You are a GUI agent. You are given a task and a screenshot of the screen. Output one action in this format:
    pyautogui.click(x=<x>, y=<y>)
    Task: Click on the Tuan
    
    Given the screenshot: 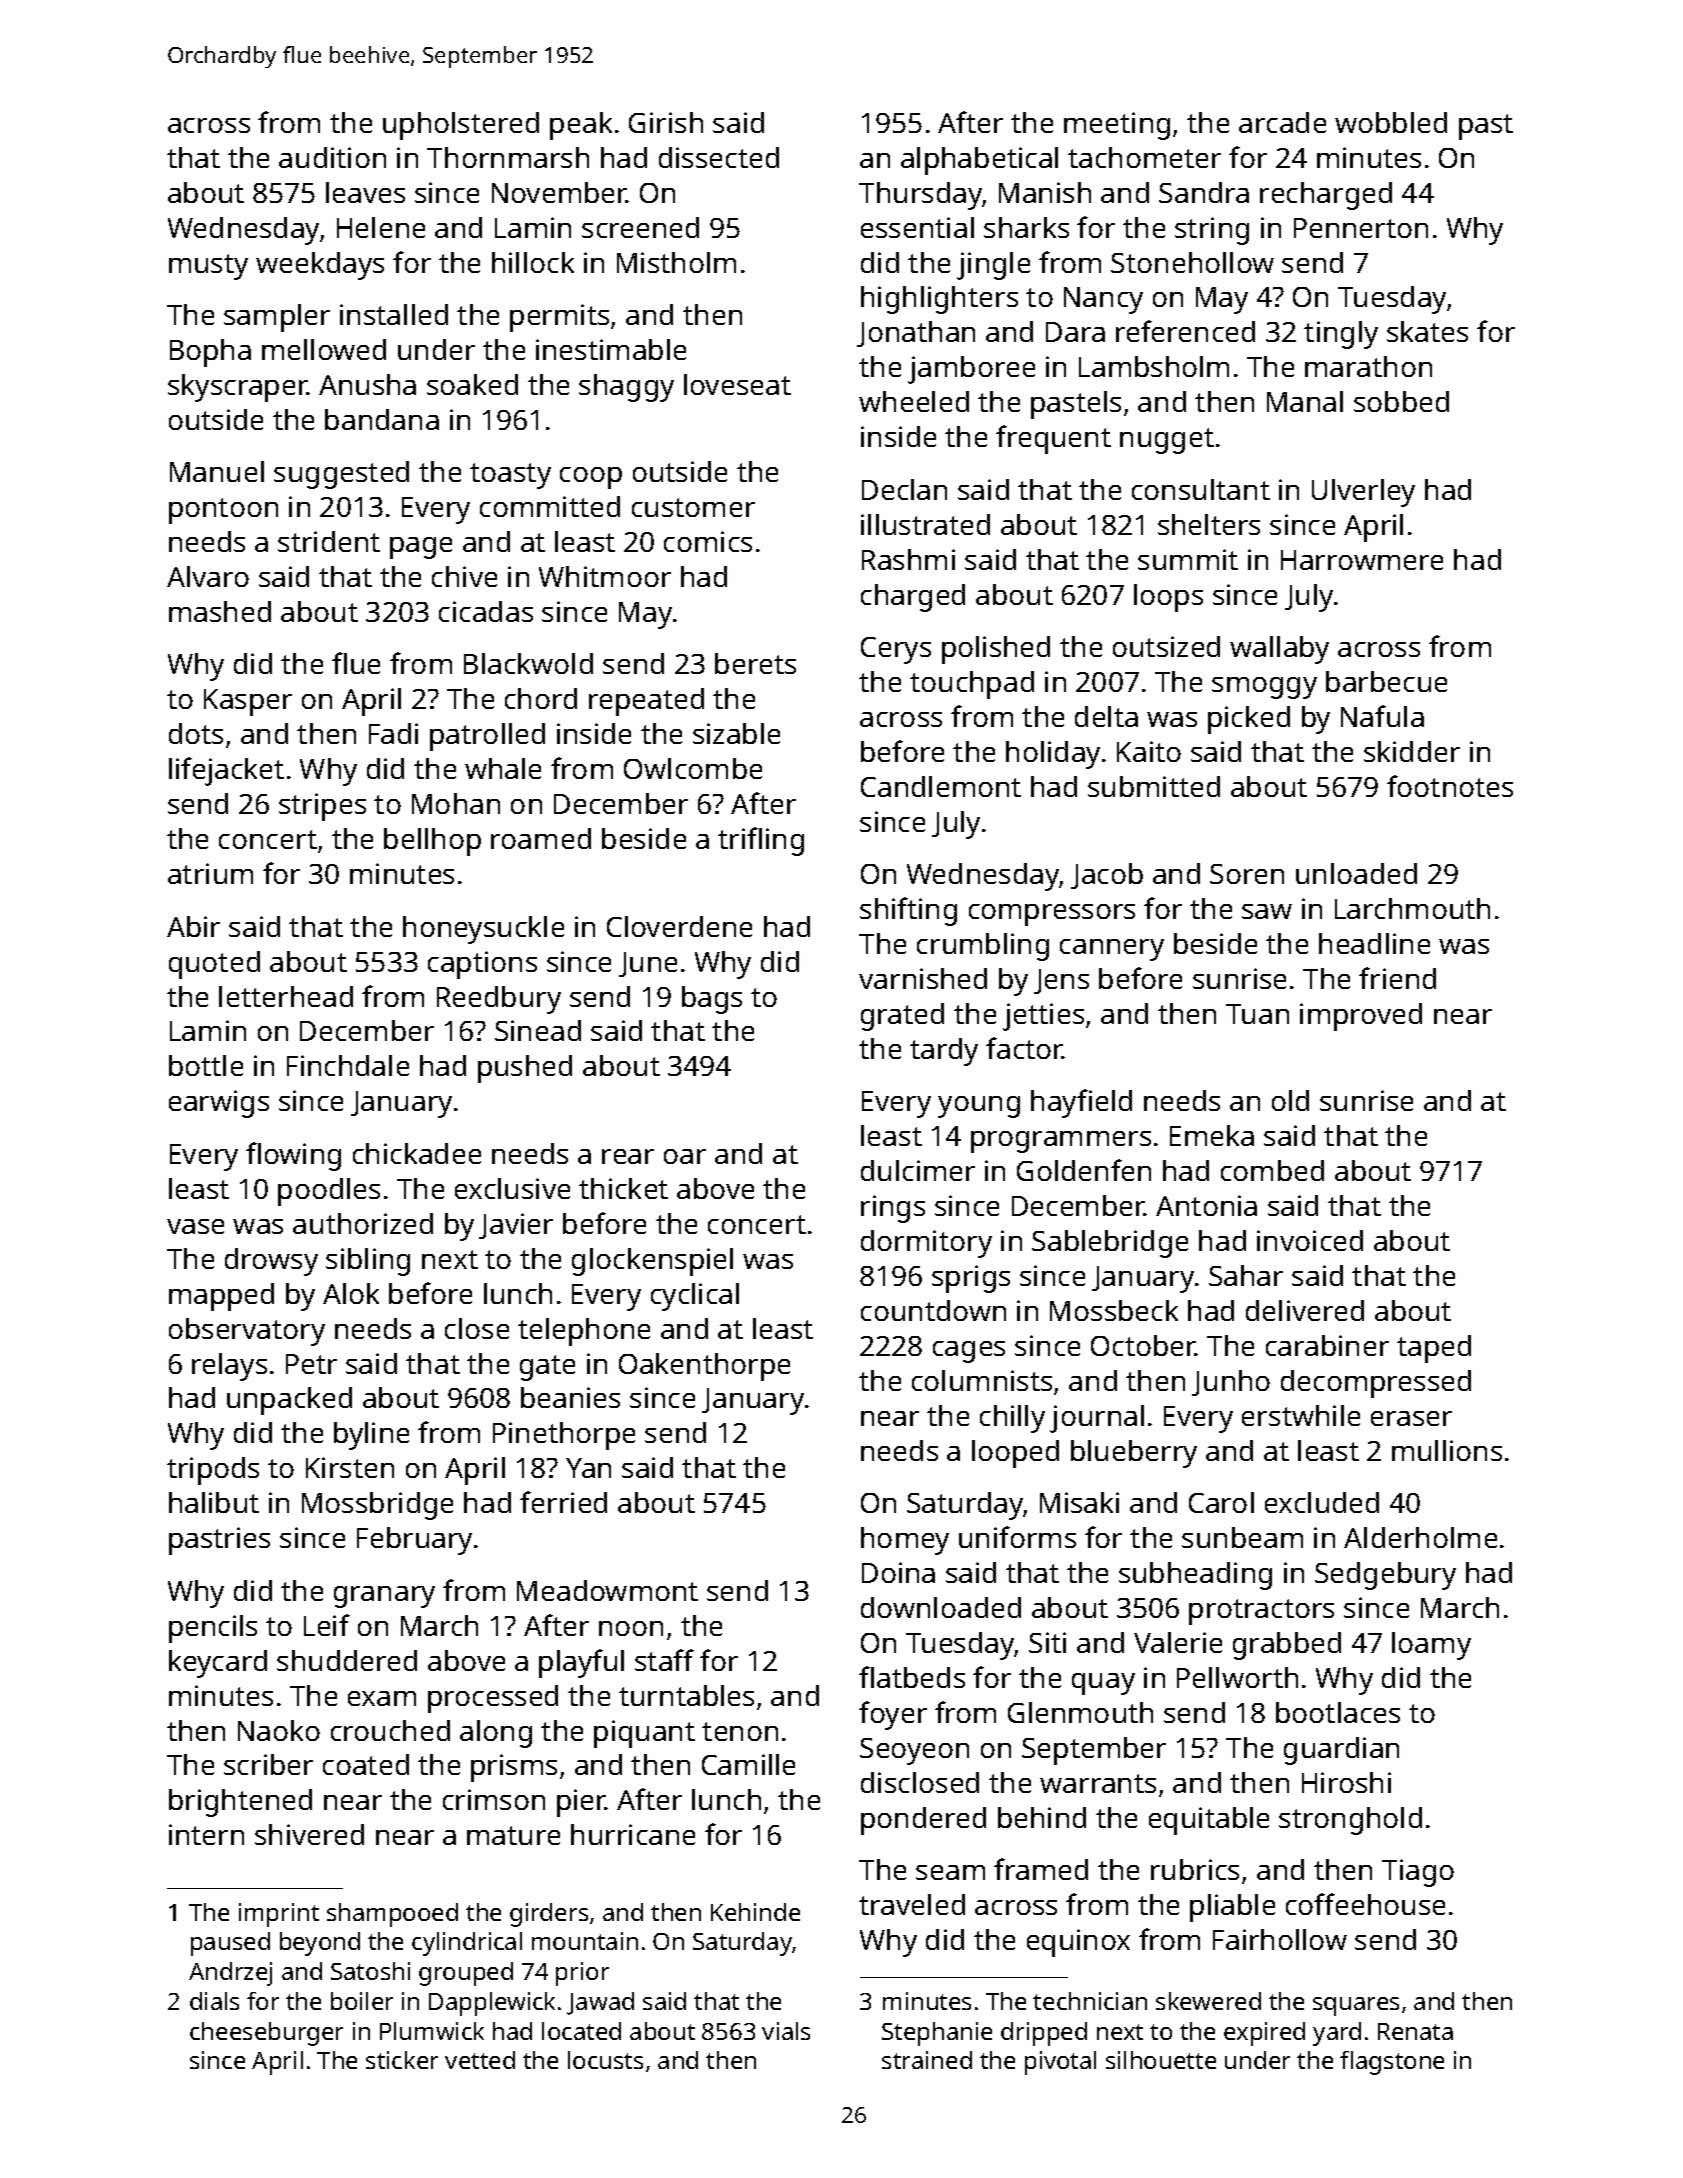 What is the action you would take?
    pyautogui.click(x=1257, y=1014)
